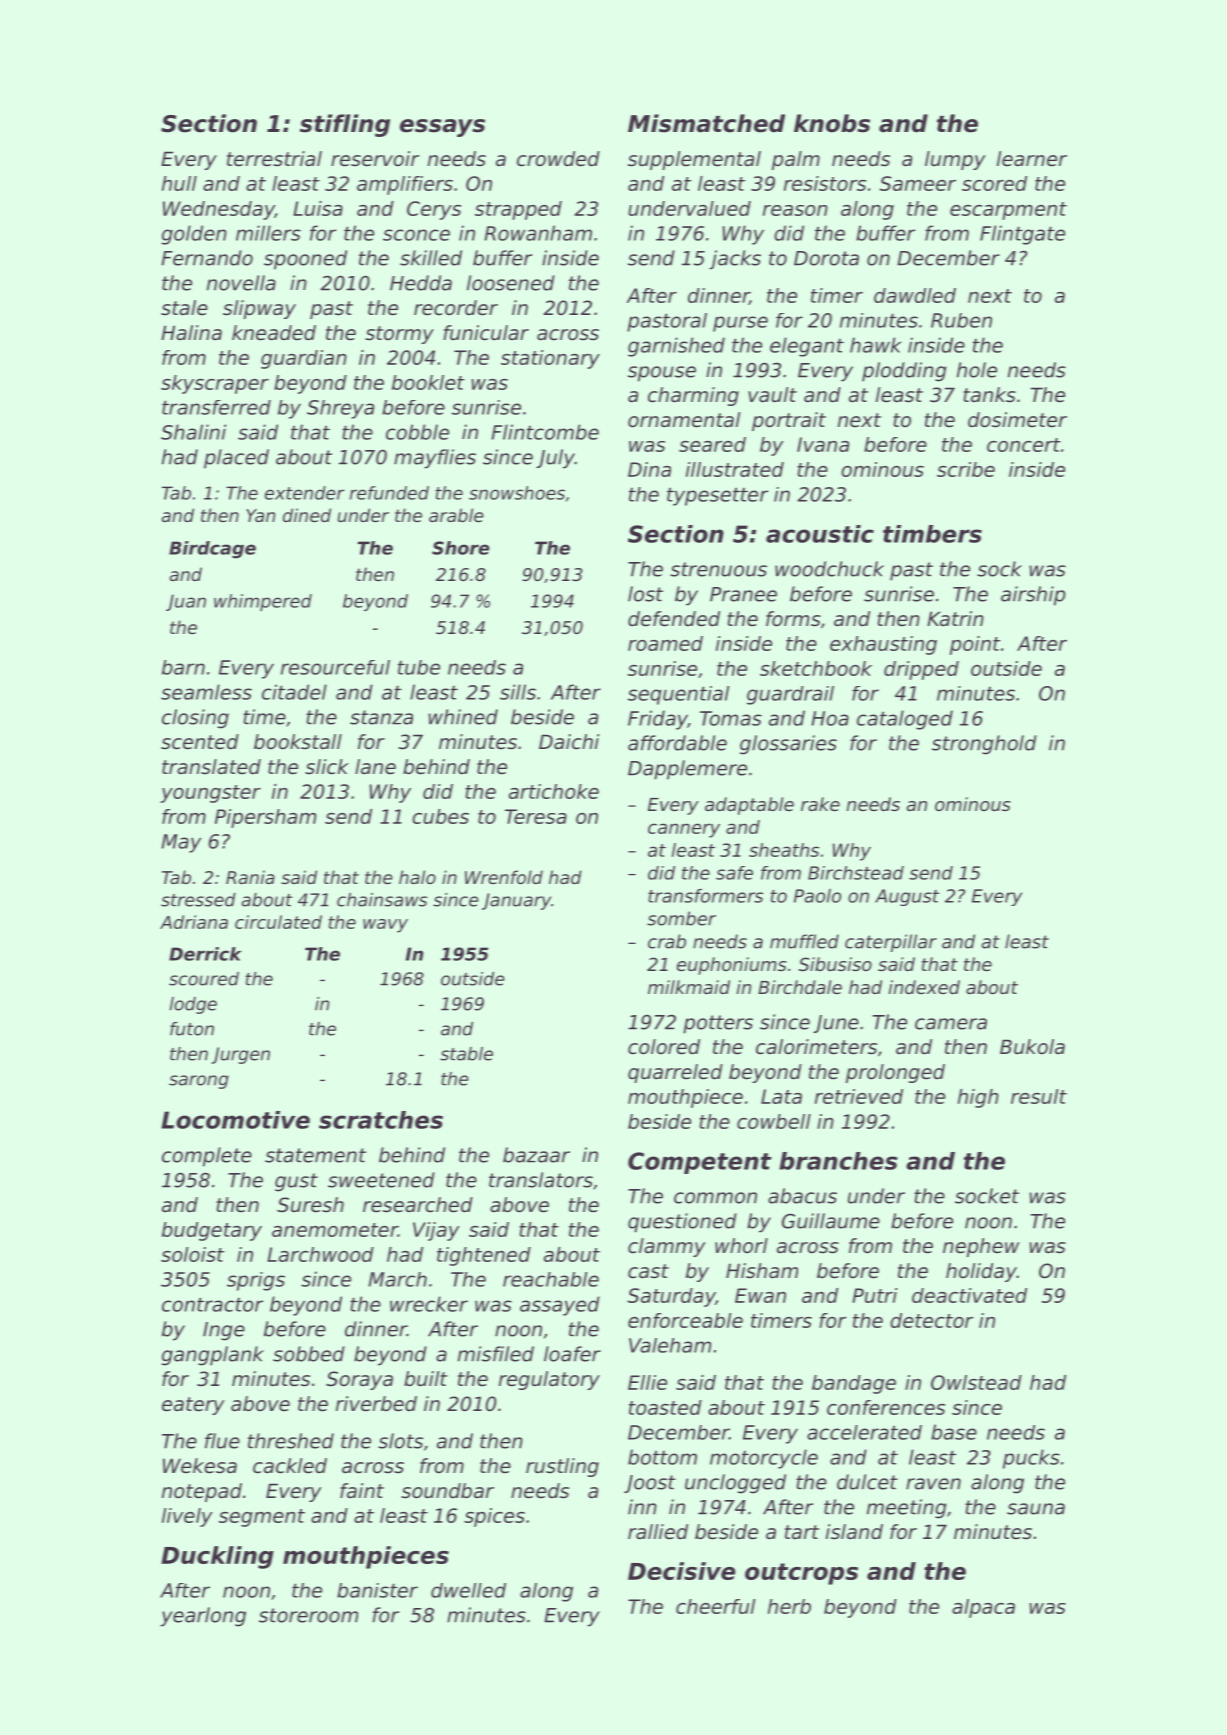 The image size is (1227, 1735). I want to click on pucks, so click(1031, 1459).
